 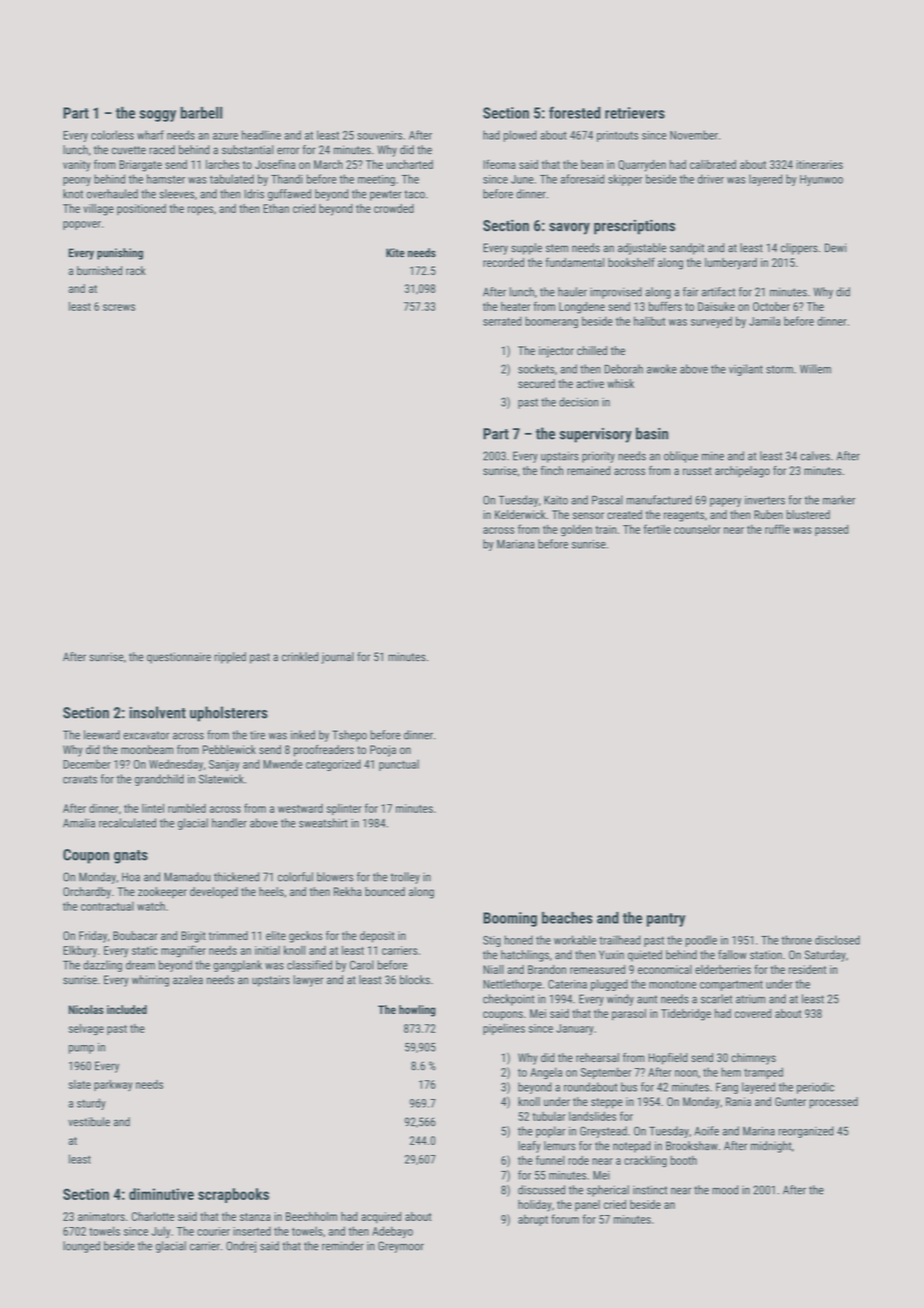 I want to click on souvenirs, so click(x=379, y=135).
